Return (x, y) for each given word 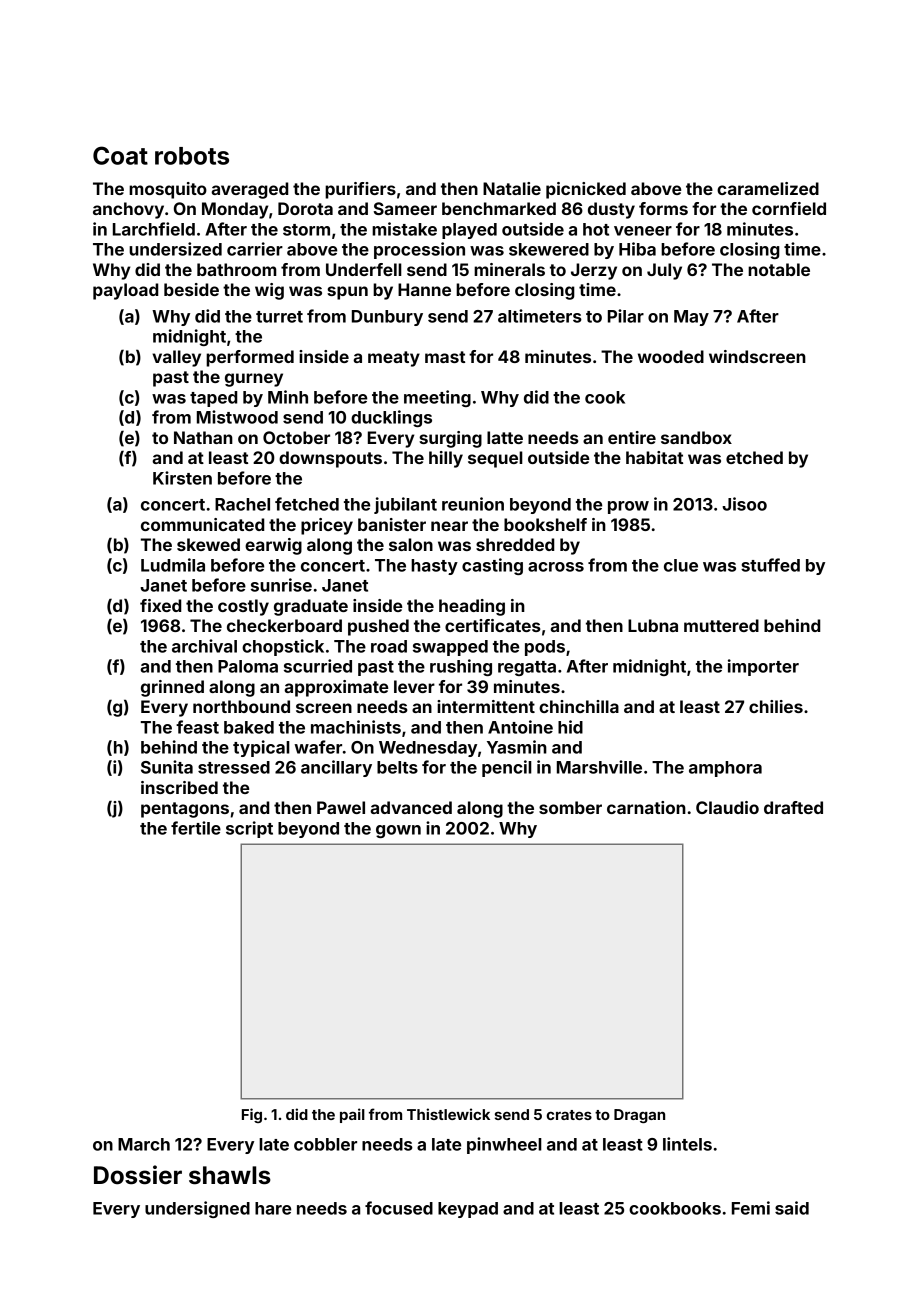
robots (192, 156)
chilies (776, 706)
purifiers (360, 190)
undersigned (197, 1209)
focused (399, 1208)
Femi (751, 1208)
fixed (160, 605)
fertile (196, 828)
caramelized (768, 188)
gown (398, 831)
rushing (461, 667)
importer (763, 667)
